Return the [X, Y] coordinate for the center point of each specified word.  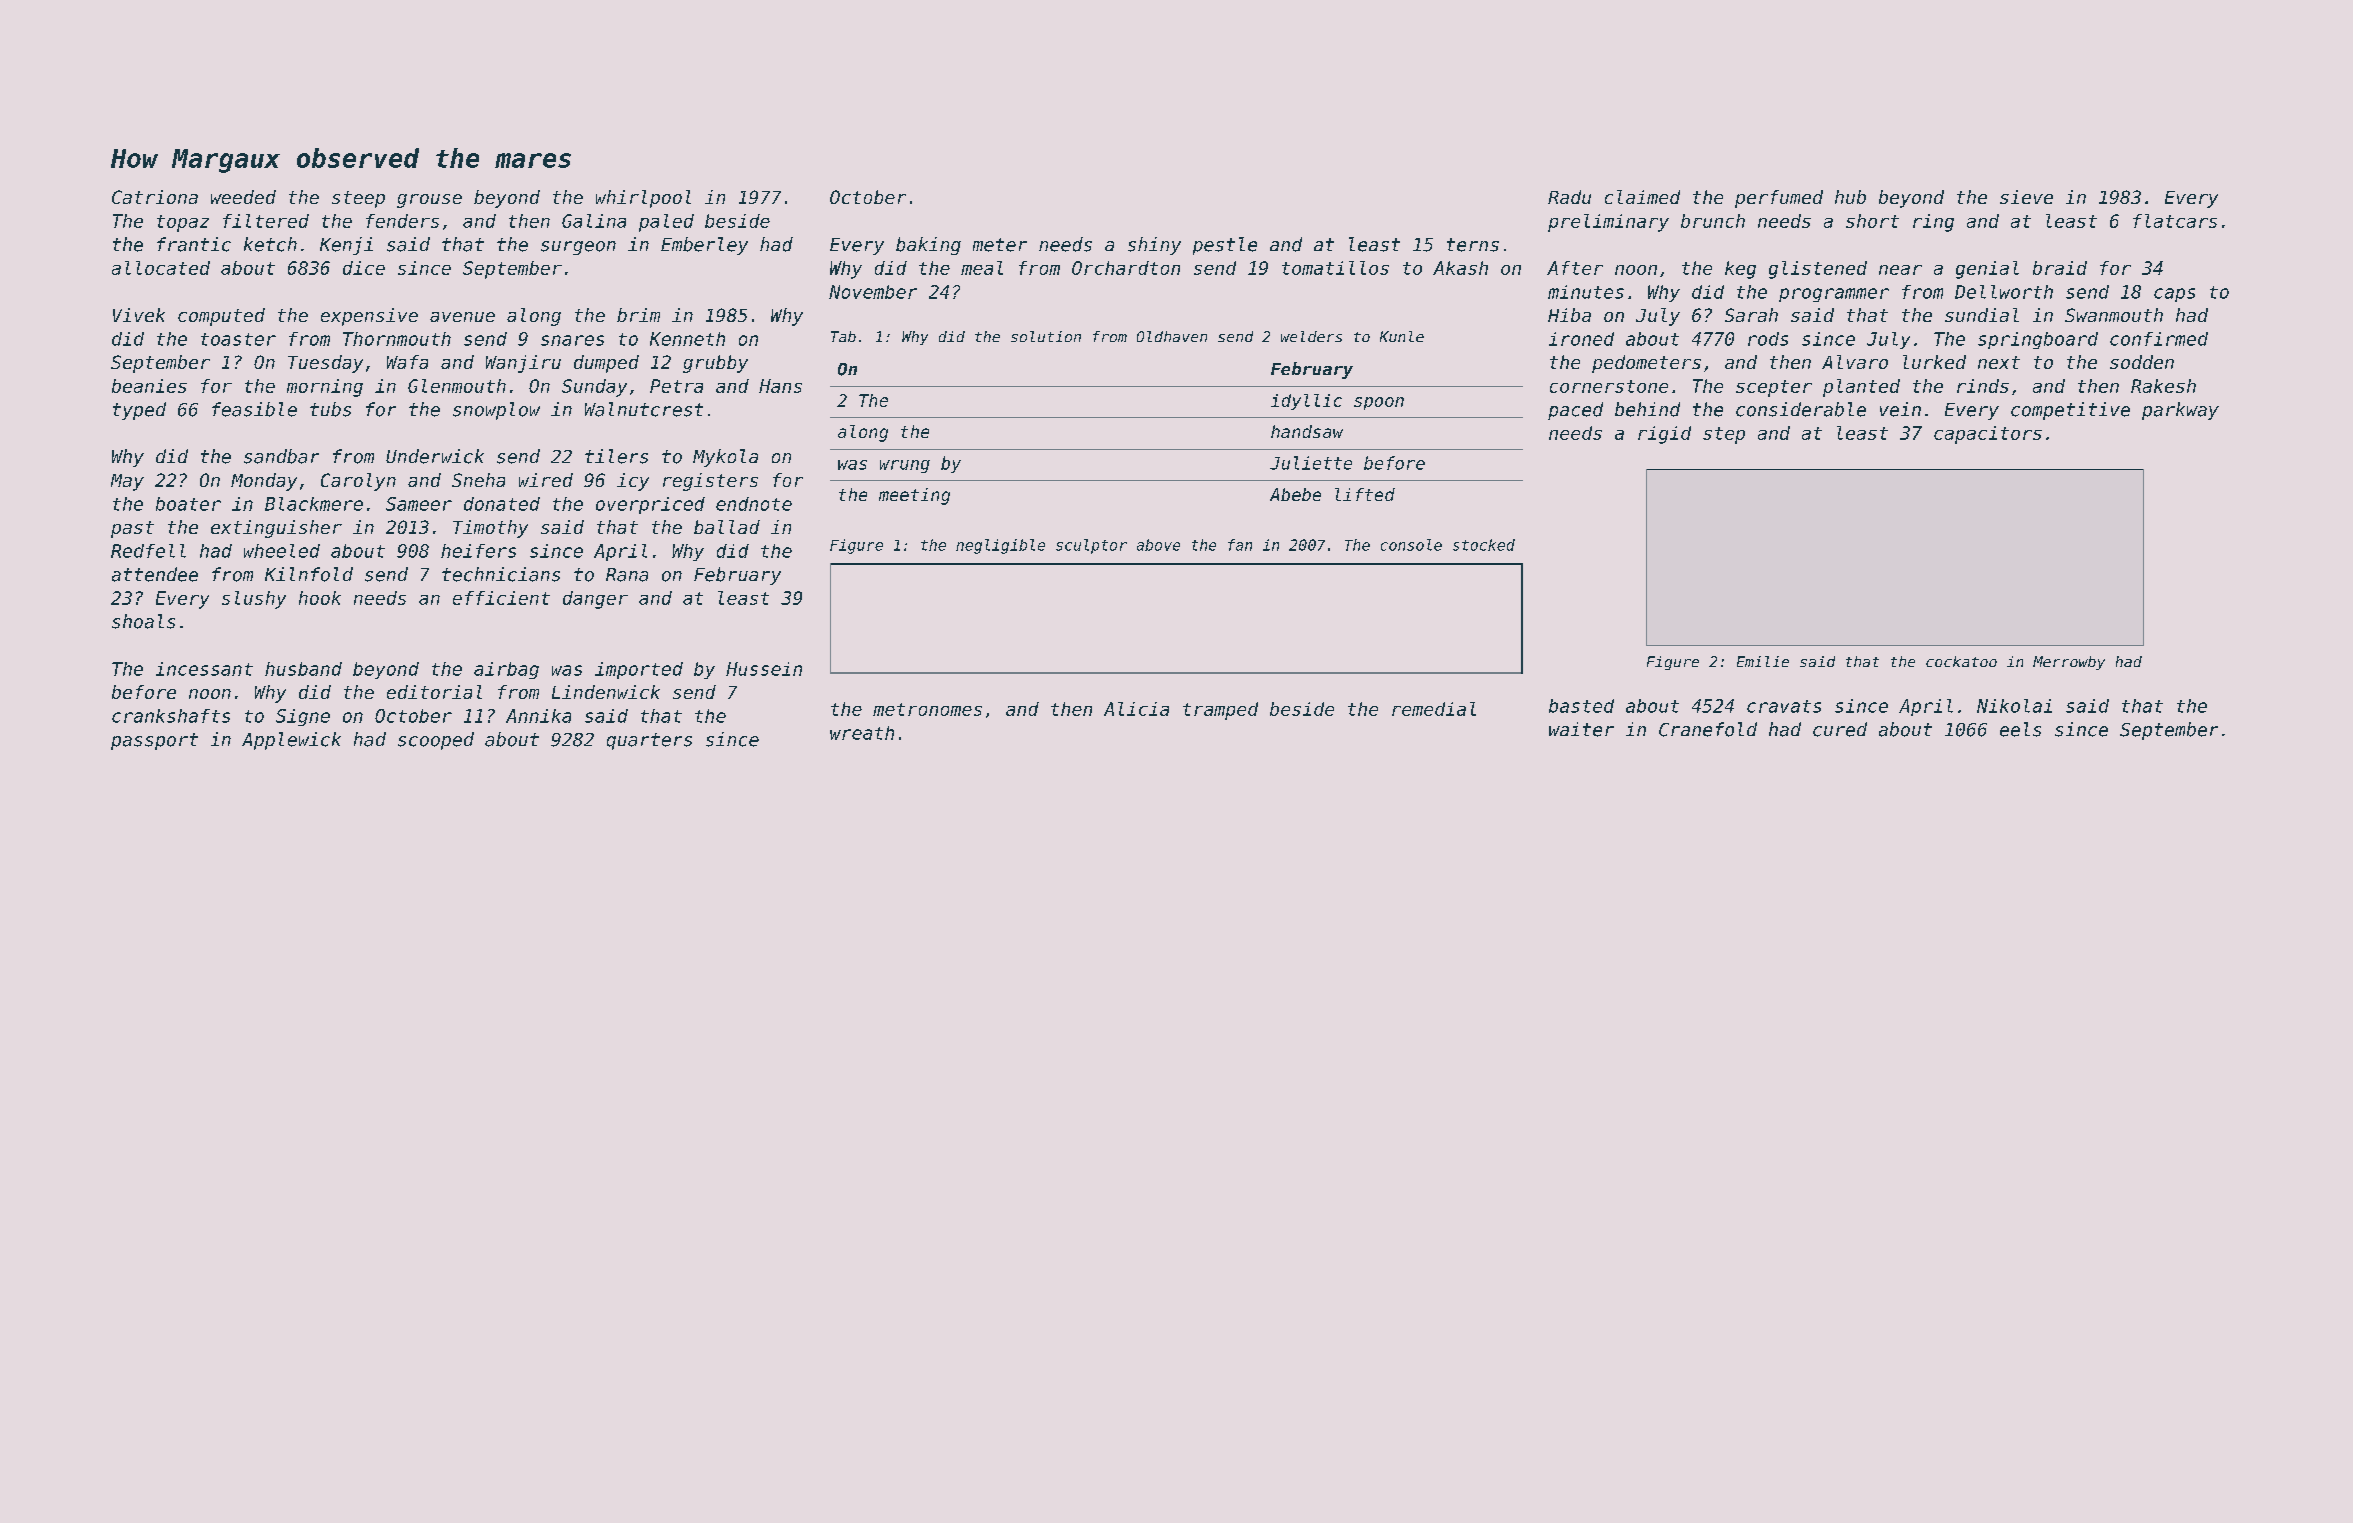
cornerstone [1609, 386]
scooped [436, 741]
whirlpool [643, 199]
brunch [1713, 221]
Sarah [1751, 315]
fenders [402, 221]
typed [139, 411]
